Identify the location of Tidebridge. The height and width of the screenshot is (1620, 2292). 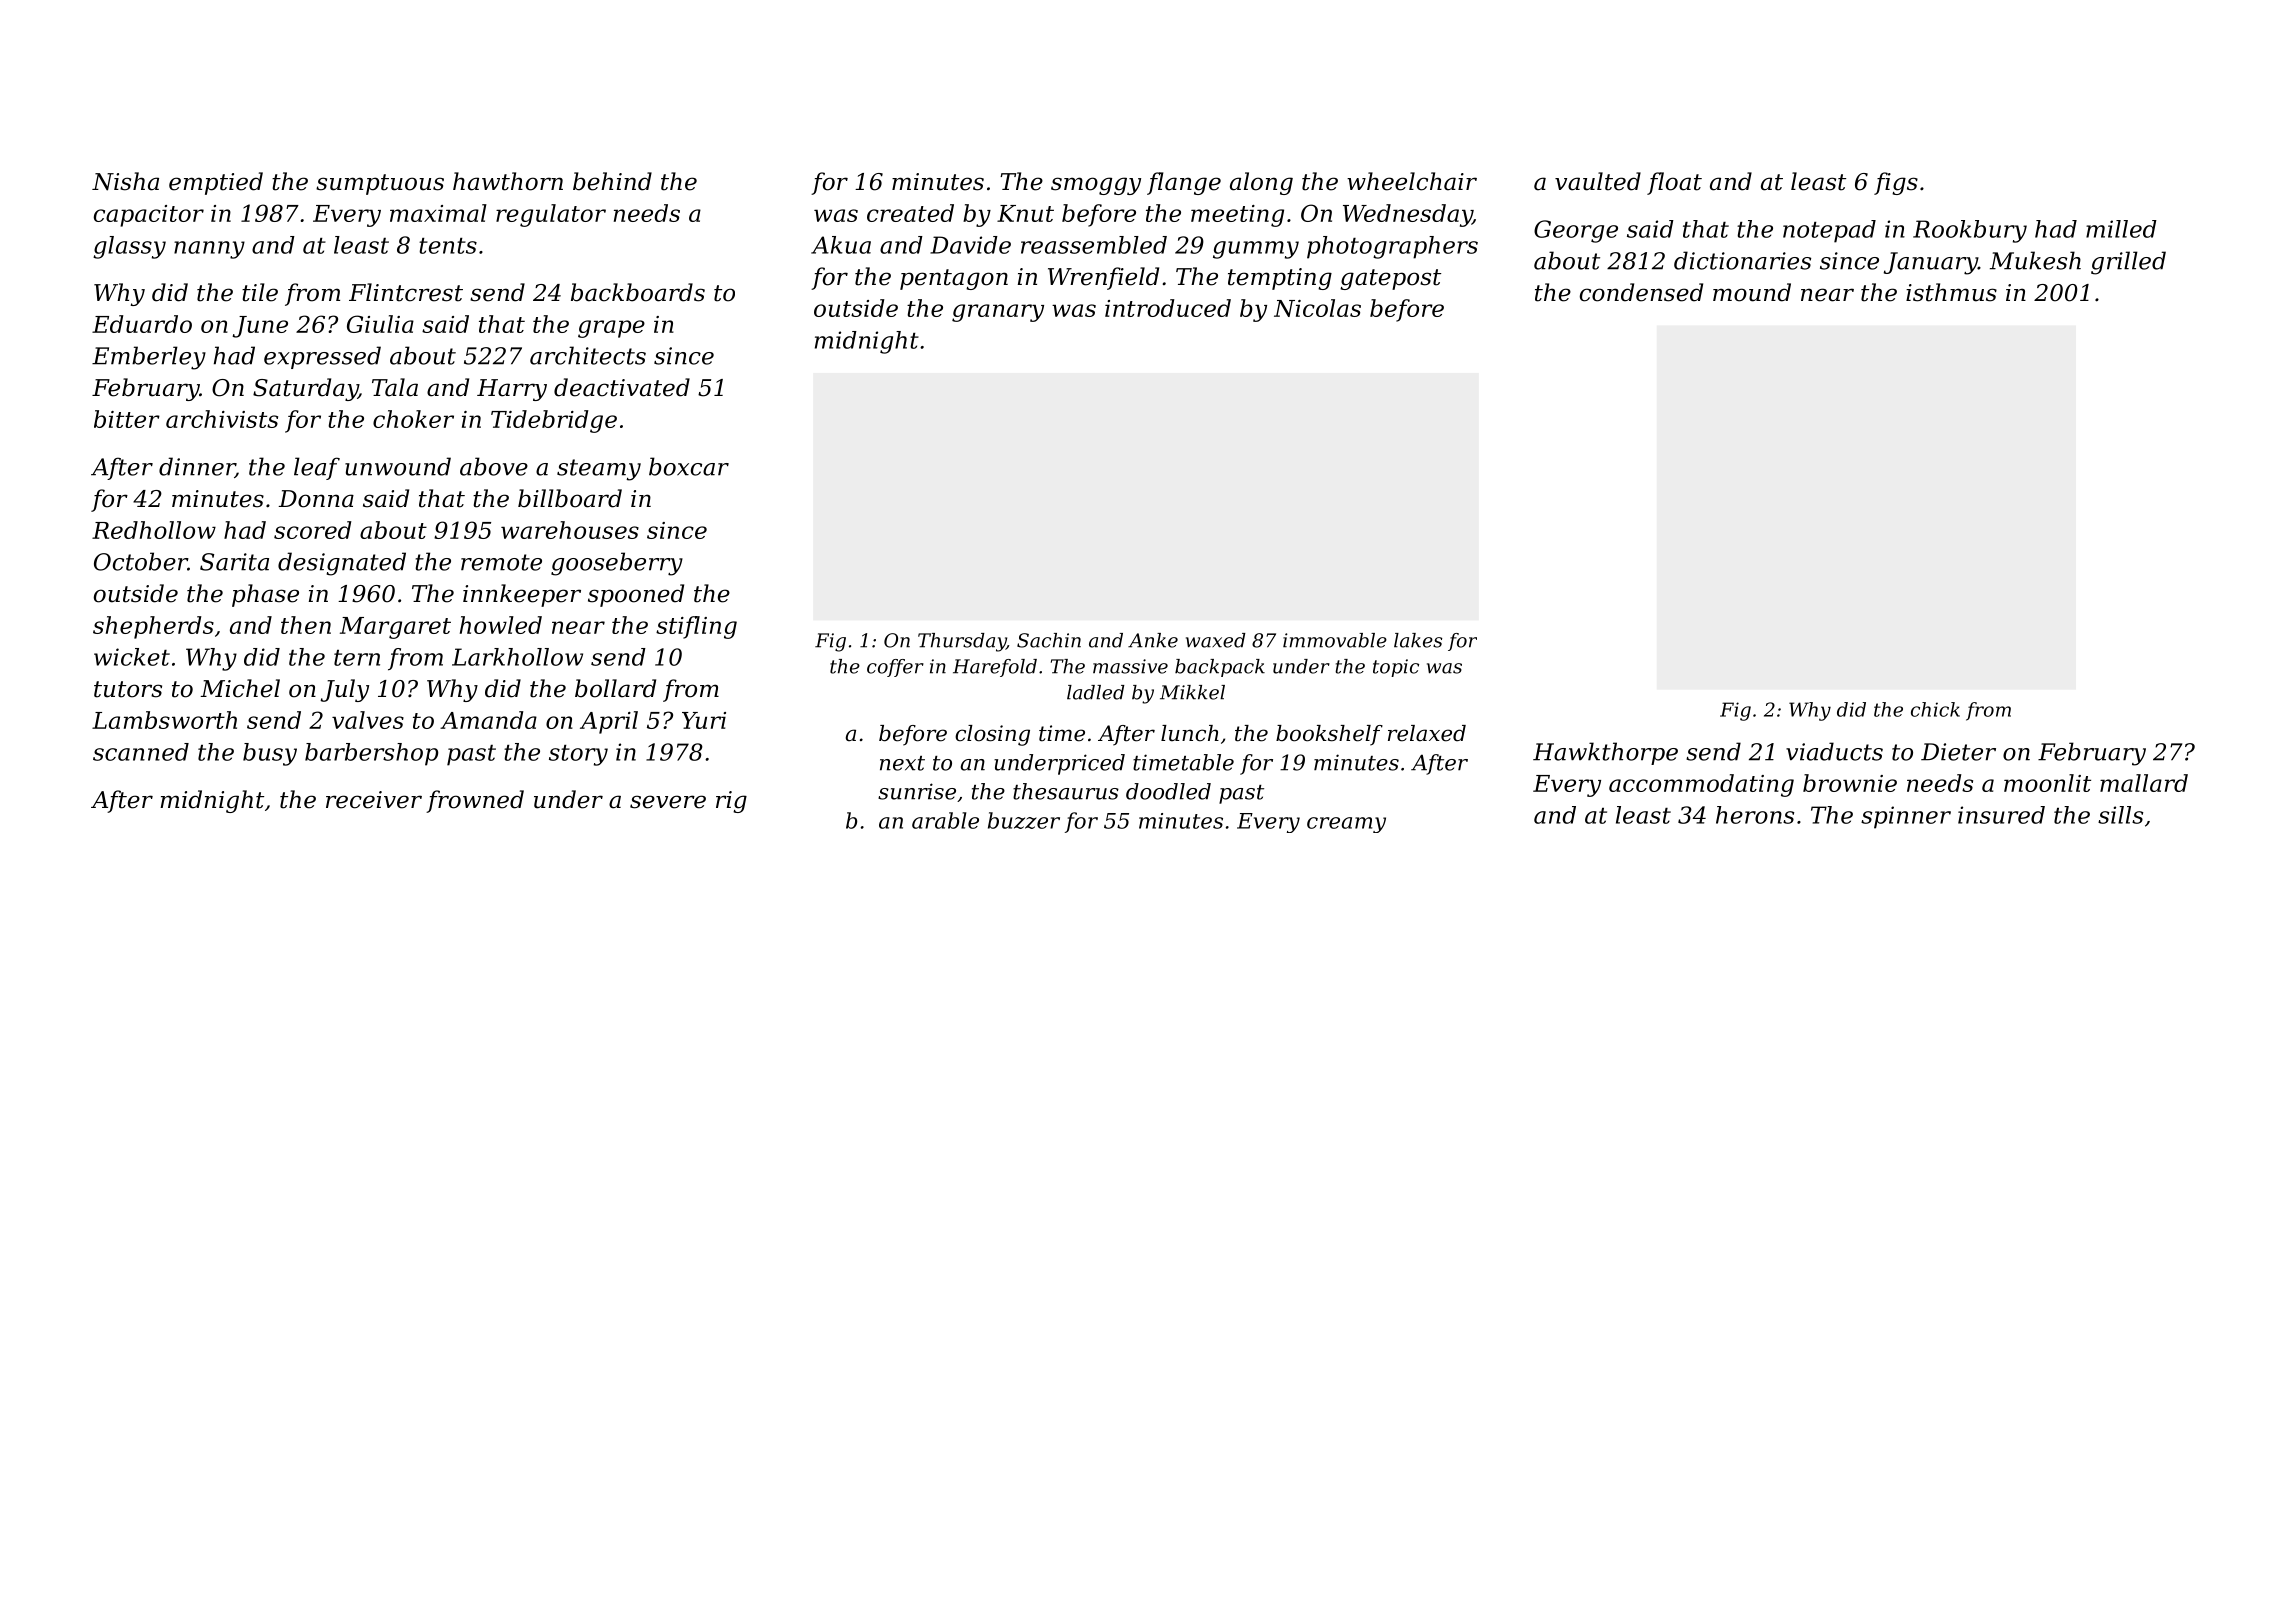
(554, 421).
